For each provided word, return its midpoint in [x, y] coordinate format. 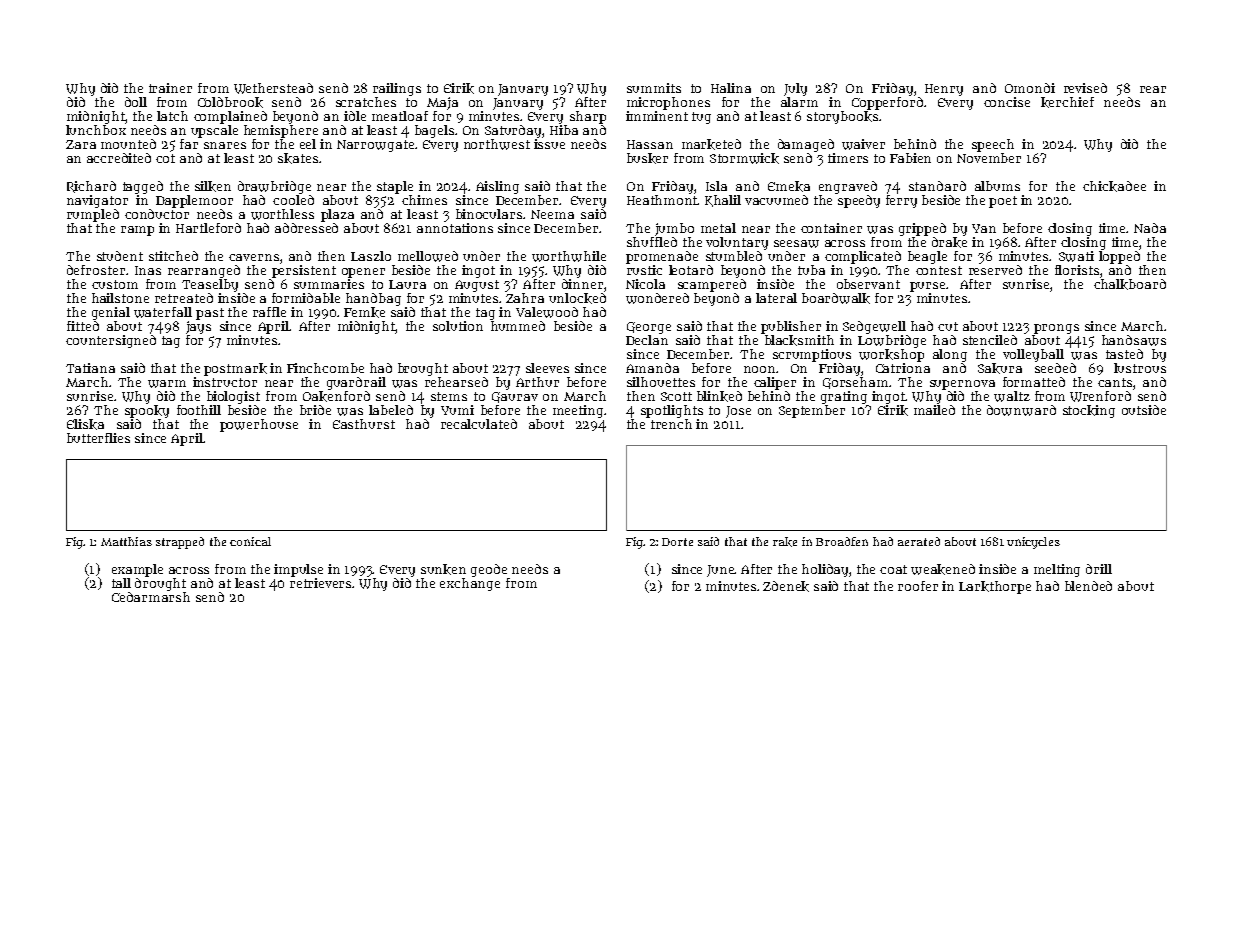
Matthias [126, 541]
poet [1003, 202]
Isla [716, 186]
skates [298, 158]
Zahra [525, 298]
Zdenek [786, 586]
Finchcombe [325, 368]
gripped [922, 229]
